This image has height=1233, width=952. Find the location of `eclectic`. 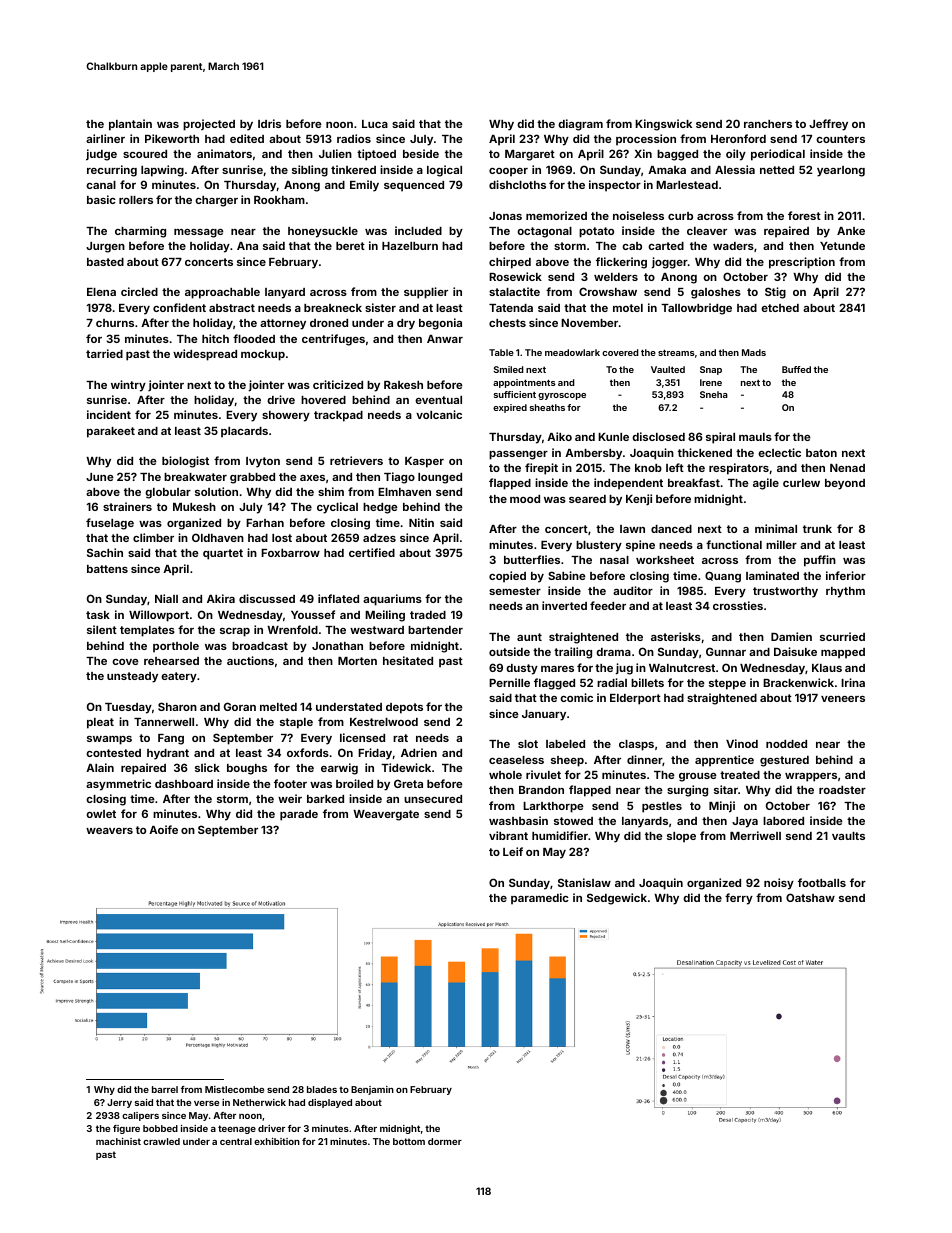

eclectic is located at coordinates (779, 452).
